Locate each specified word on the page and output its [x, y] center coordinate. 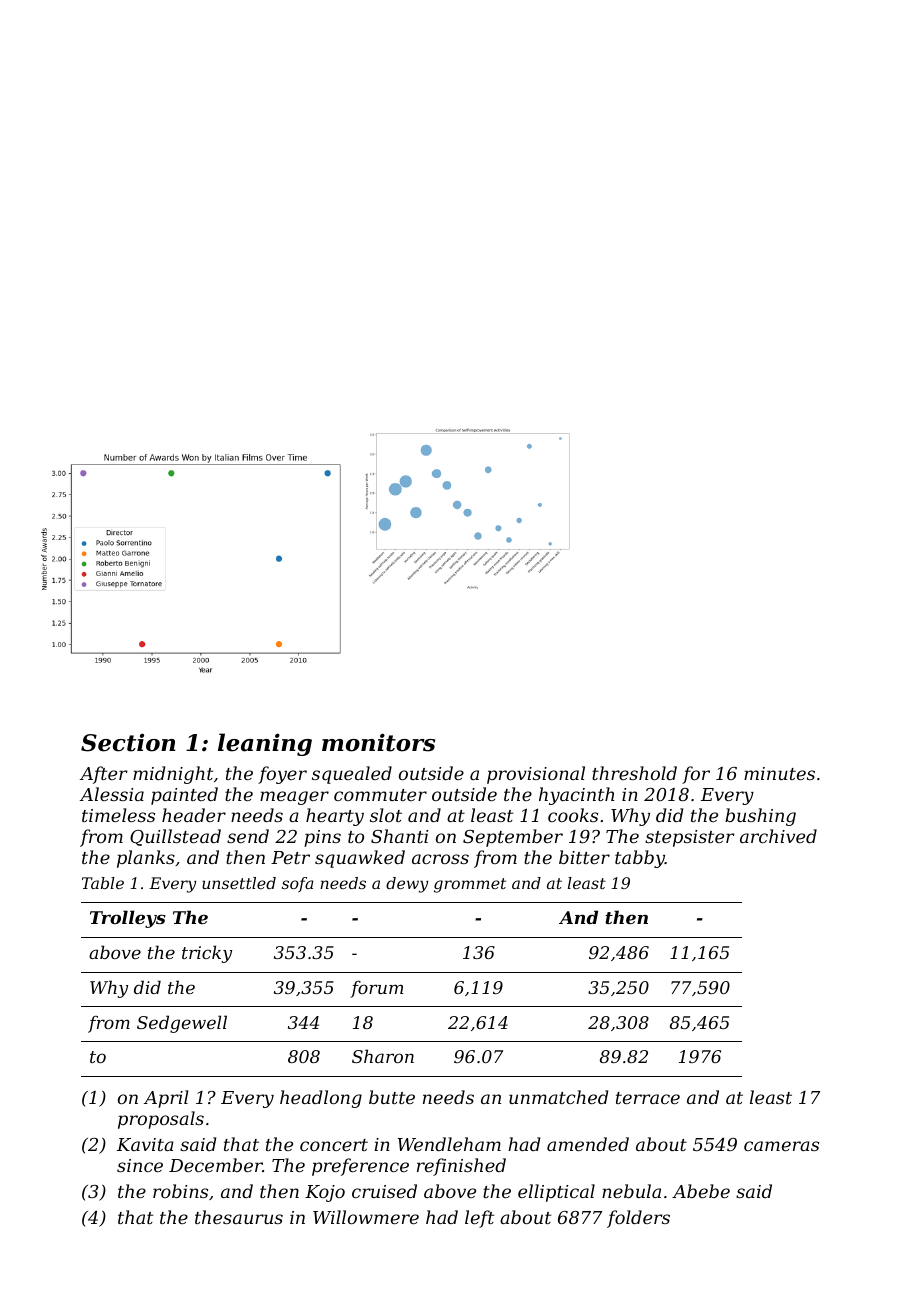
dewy [407, 885]
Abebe [701, 1191]
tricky [207, 954]
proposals [161, 1120]
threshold [634, 773]
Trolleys [128, 919]
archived [778, 836]
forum [376, 989]
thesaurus [239, 1217]
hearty [335, 817]
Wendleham [449, 1144]
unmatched [558, 1097]
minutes [779, 773]
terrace [648, 1098]
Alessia [112, 794]
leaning [265, 744]
